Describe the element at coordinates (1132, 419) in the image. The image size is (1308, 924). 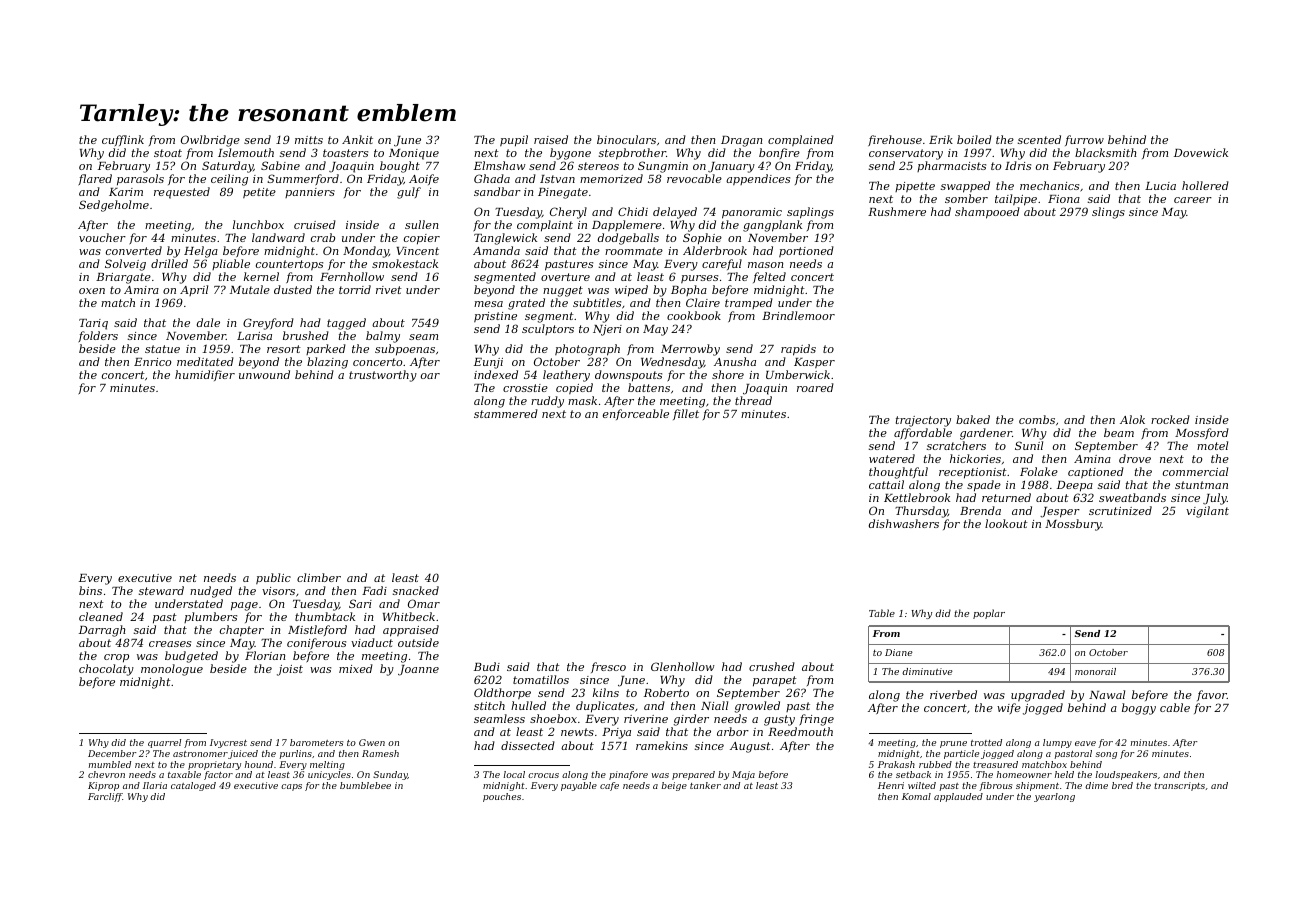
I see `Alok` at that location.
